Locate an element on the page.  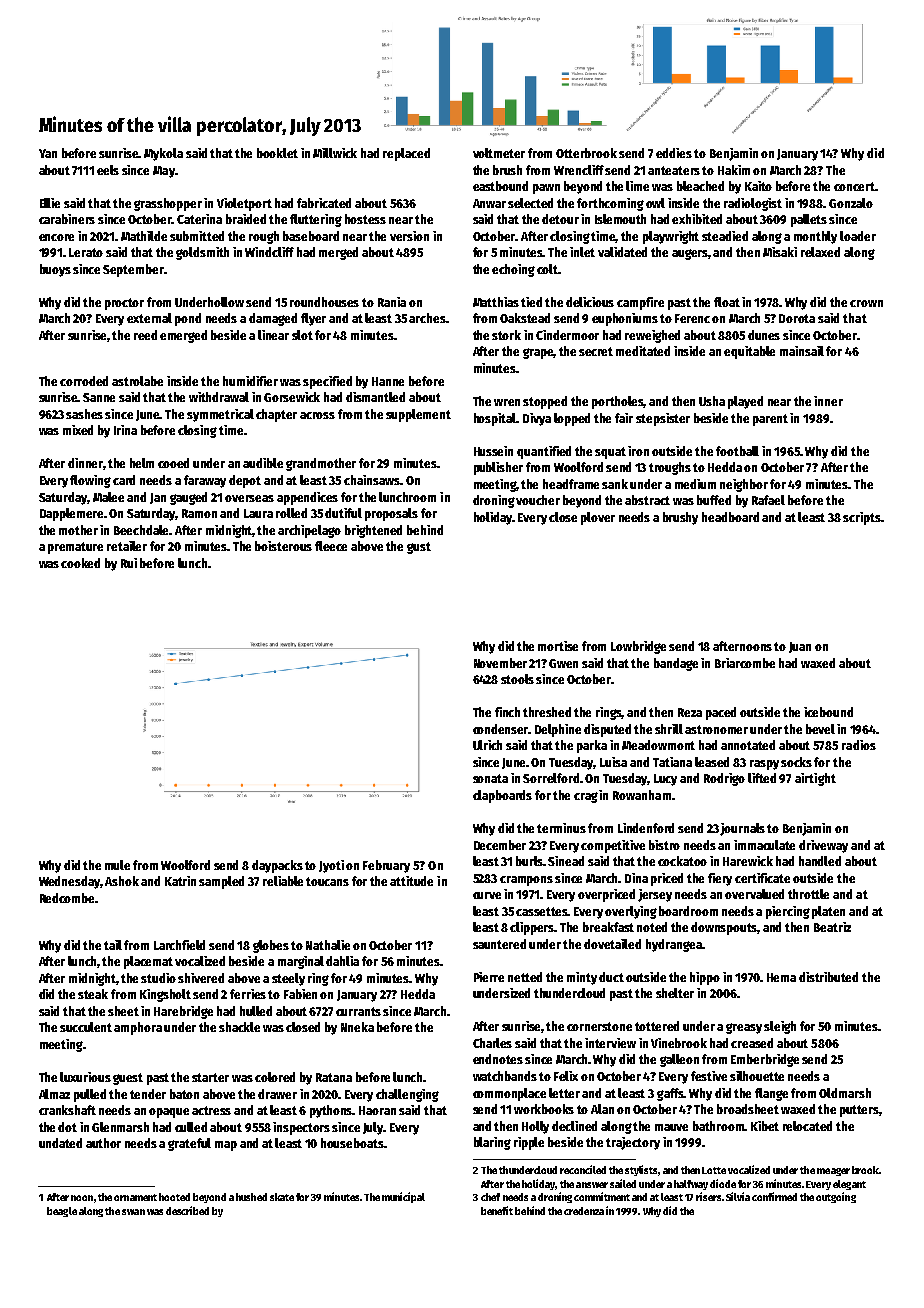
crown is located at coordinates (866, 303).
